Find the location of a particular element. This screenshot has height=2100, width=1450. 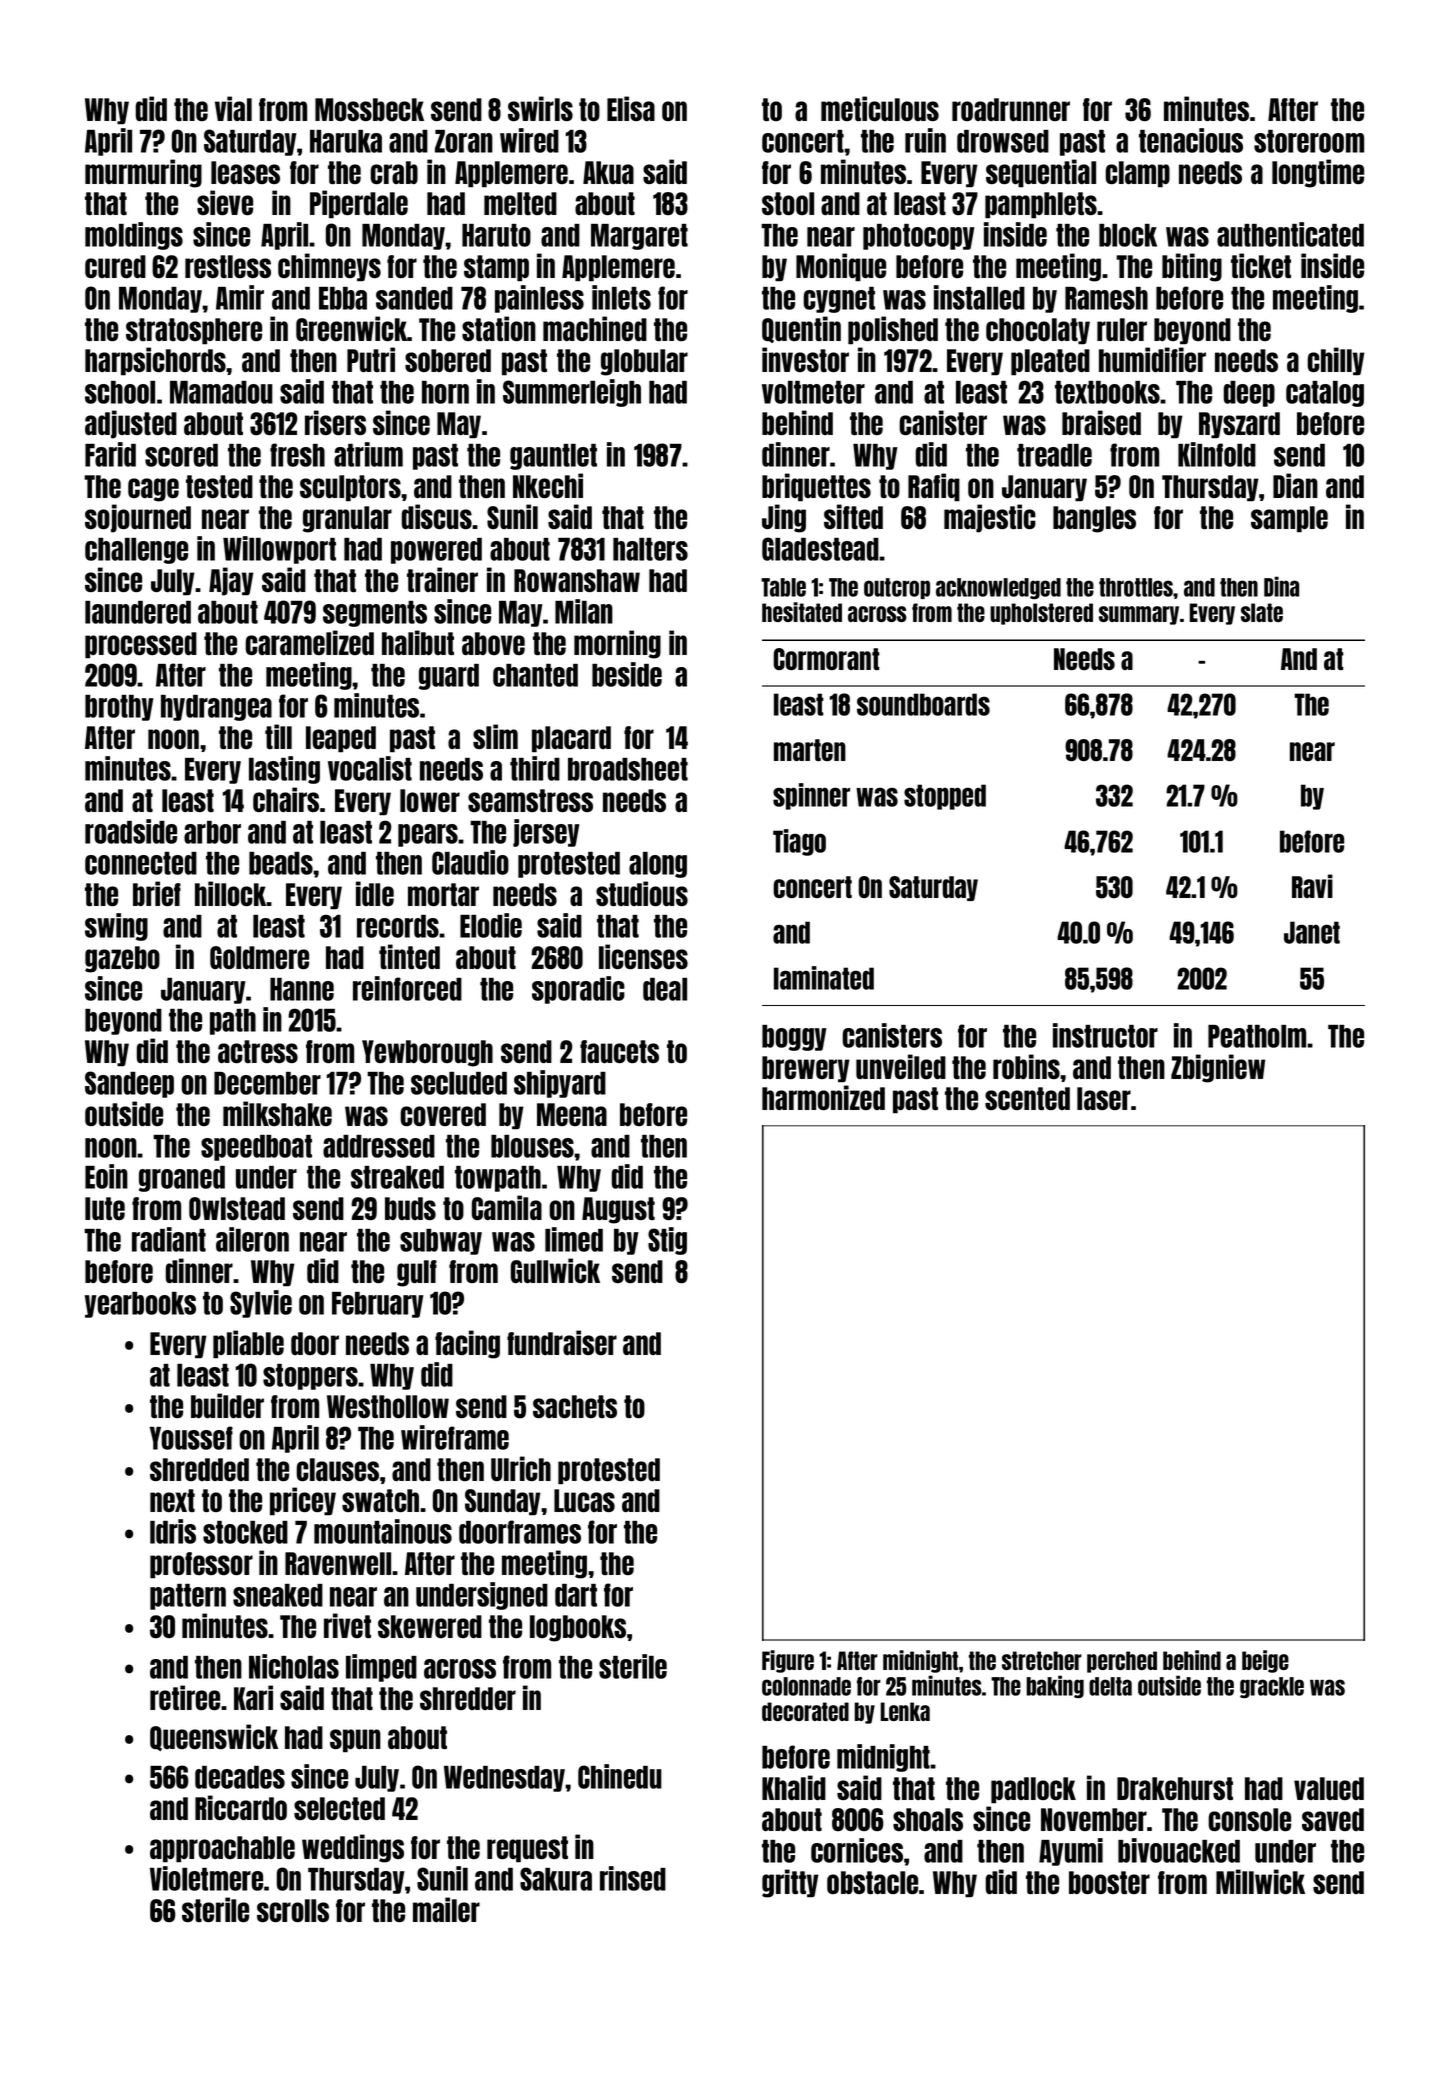

acknowledged is located at coordinates (998, 588).
